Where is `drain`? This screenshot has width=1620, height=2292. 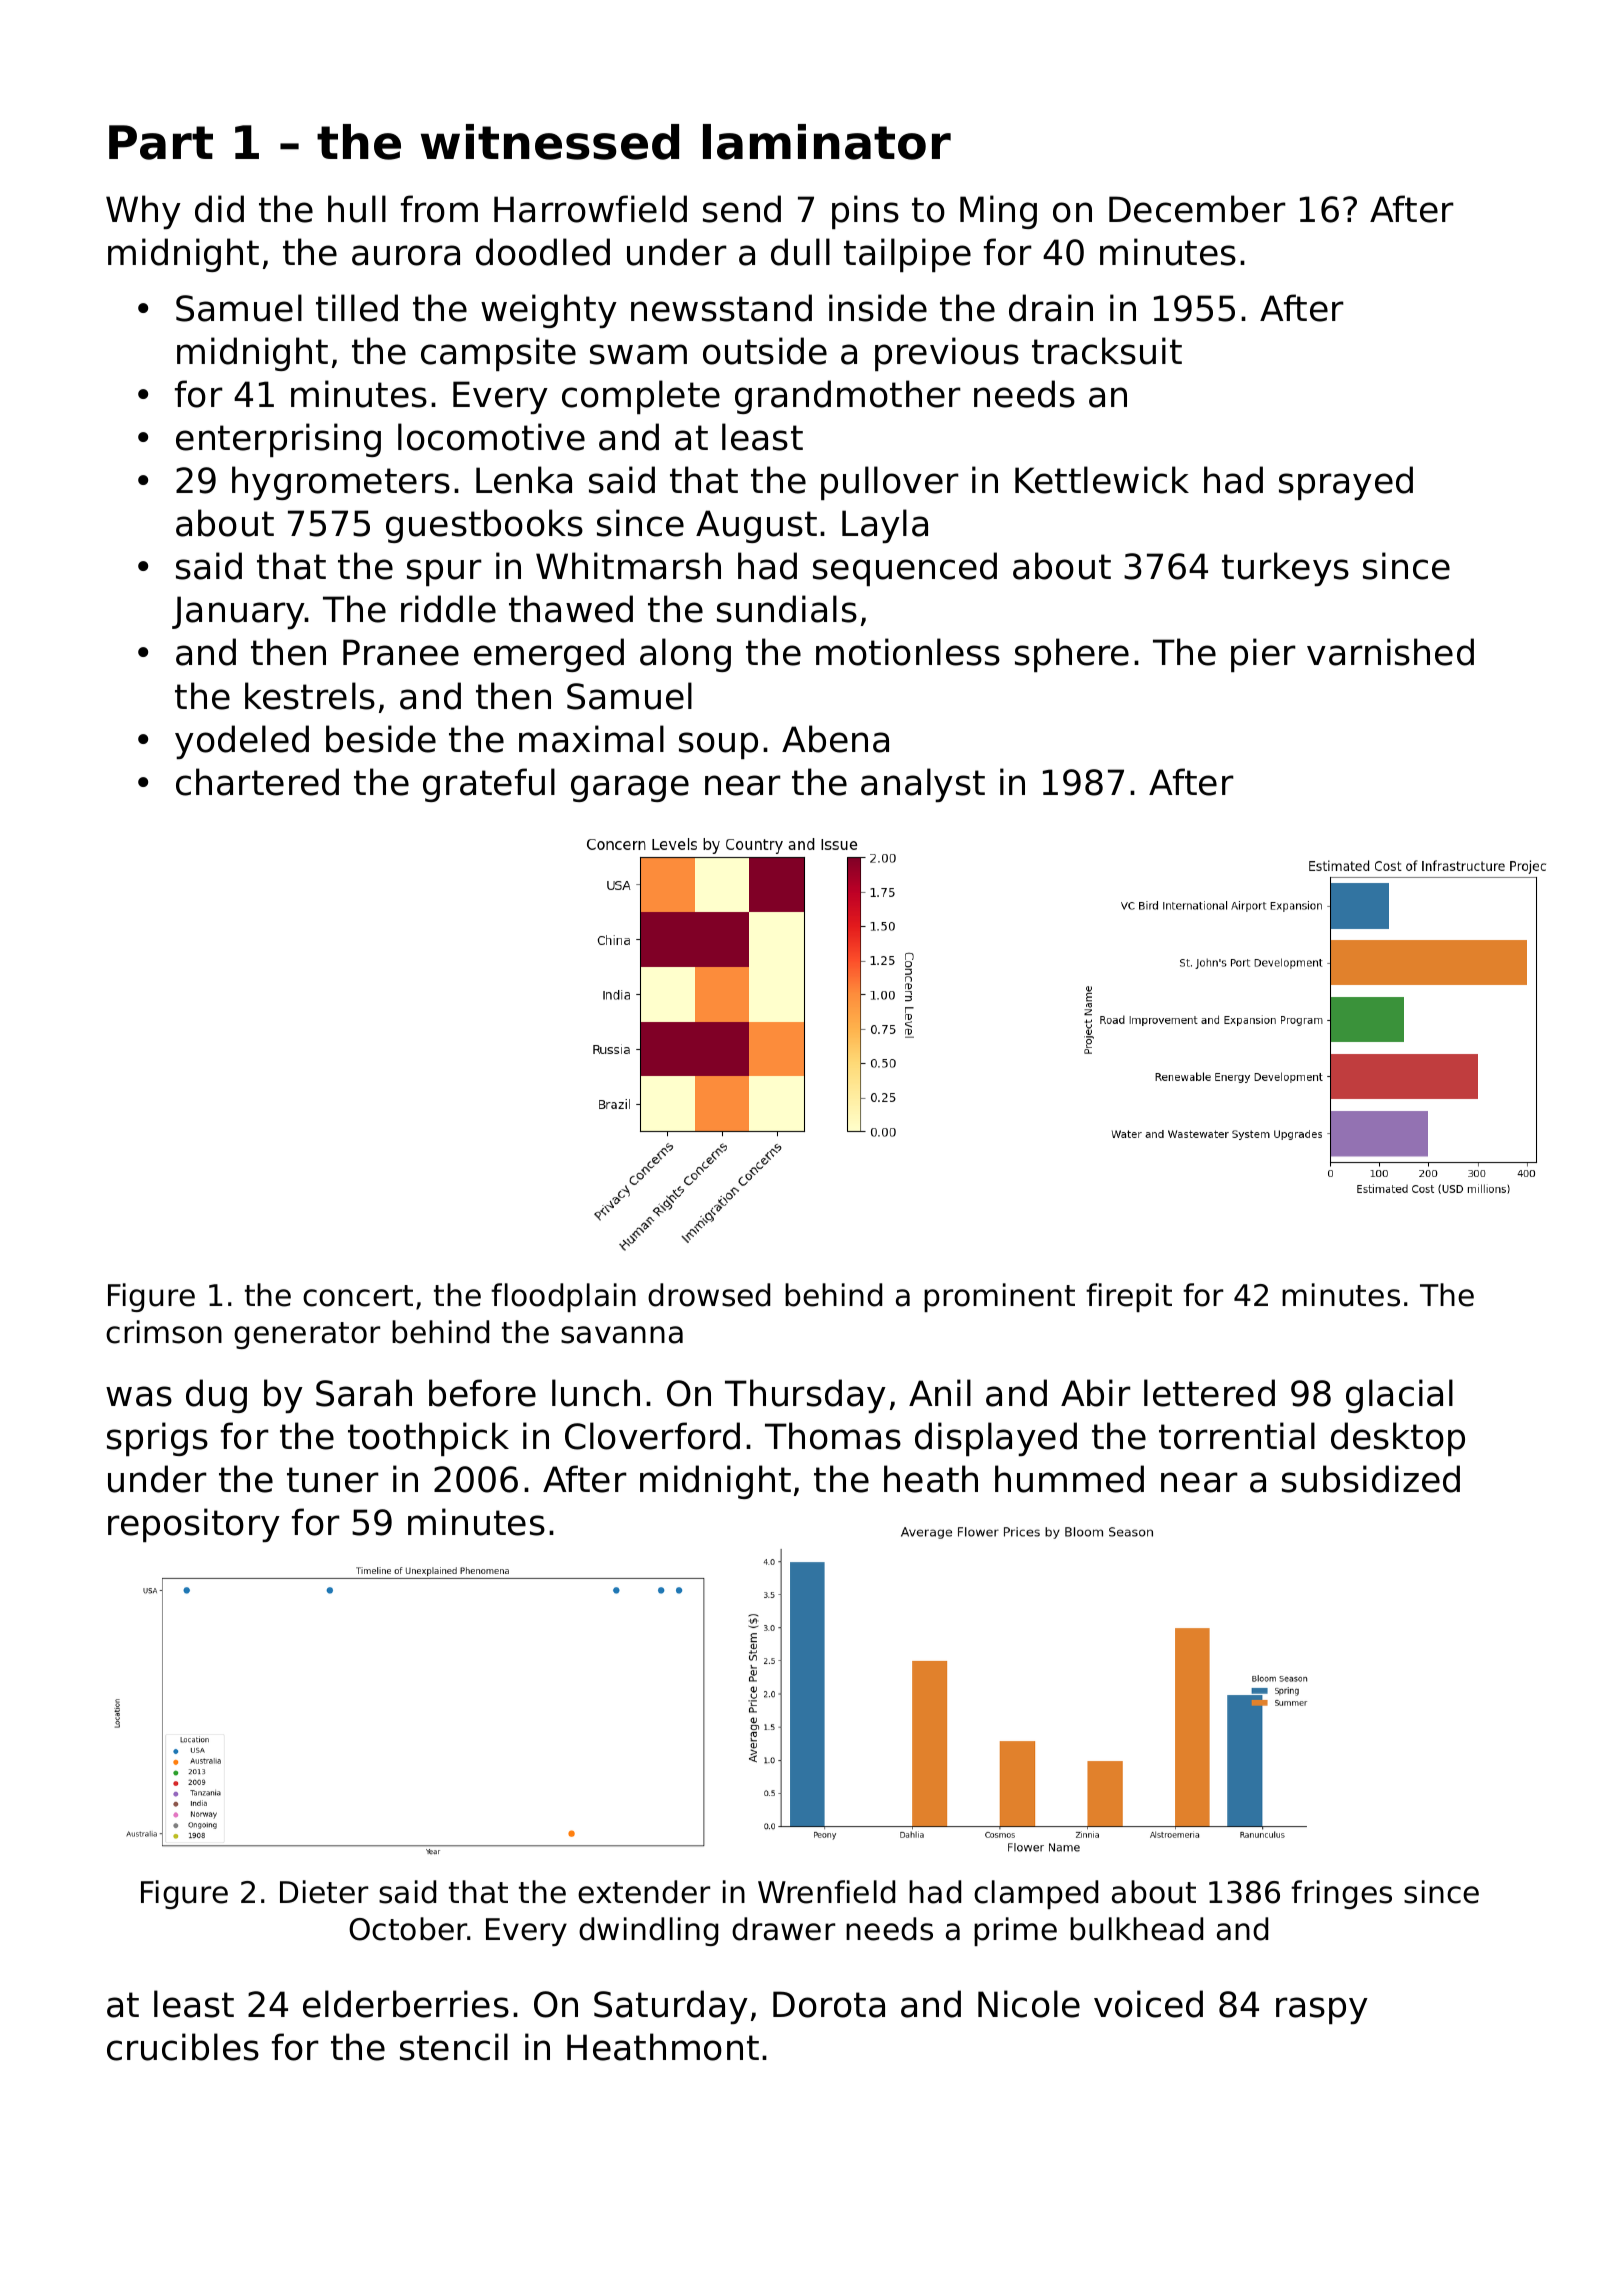
drain is located at coordinates (1051, 308).
